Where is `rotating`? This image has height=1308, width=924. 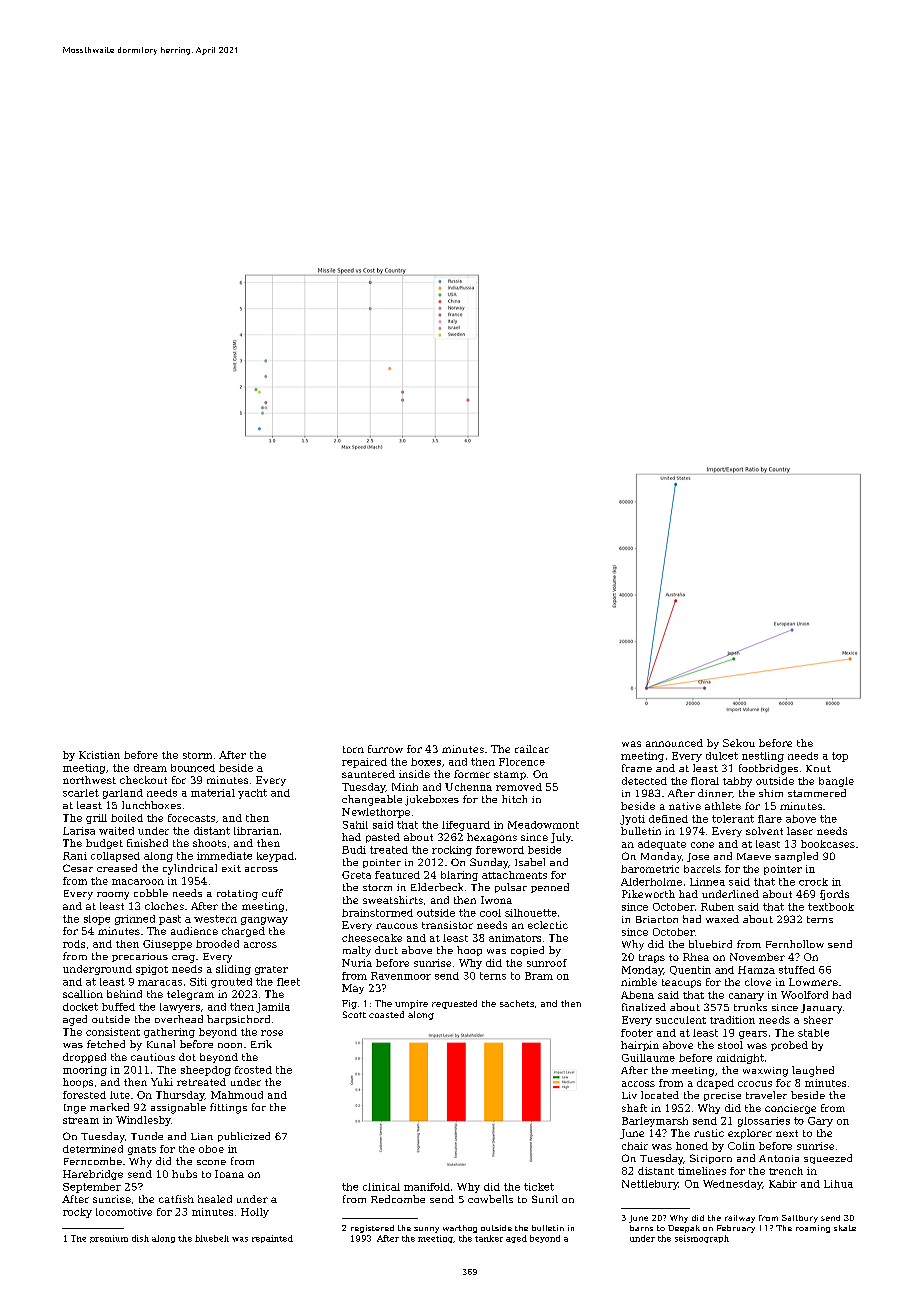 rotating is located at coordinates (237, 895).
